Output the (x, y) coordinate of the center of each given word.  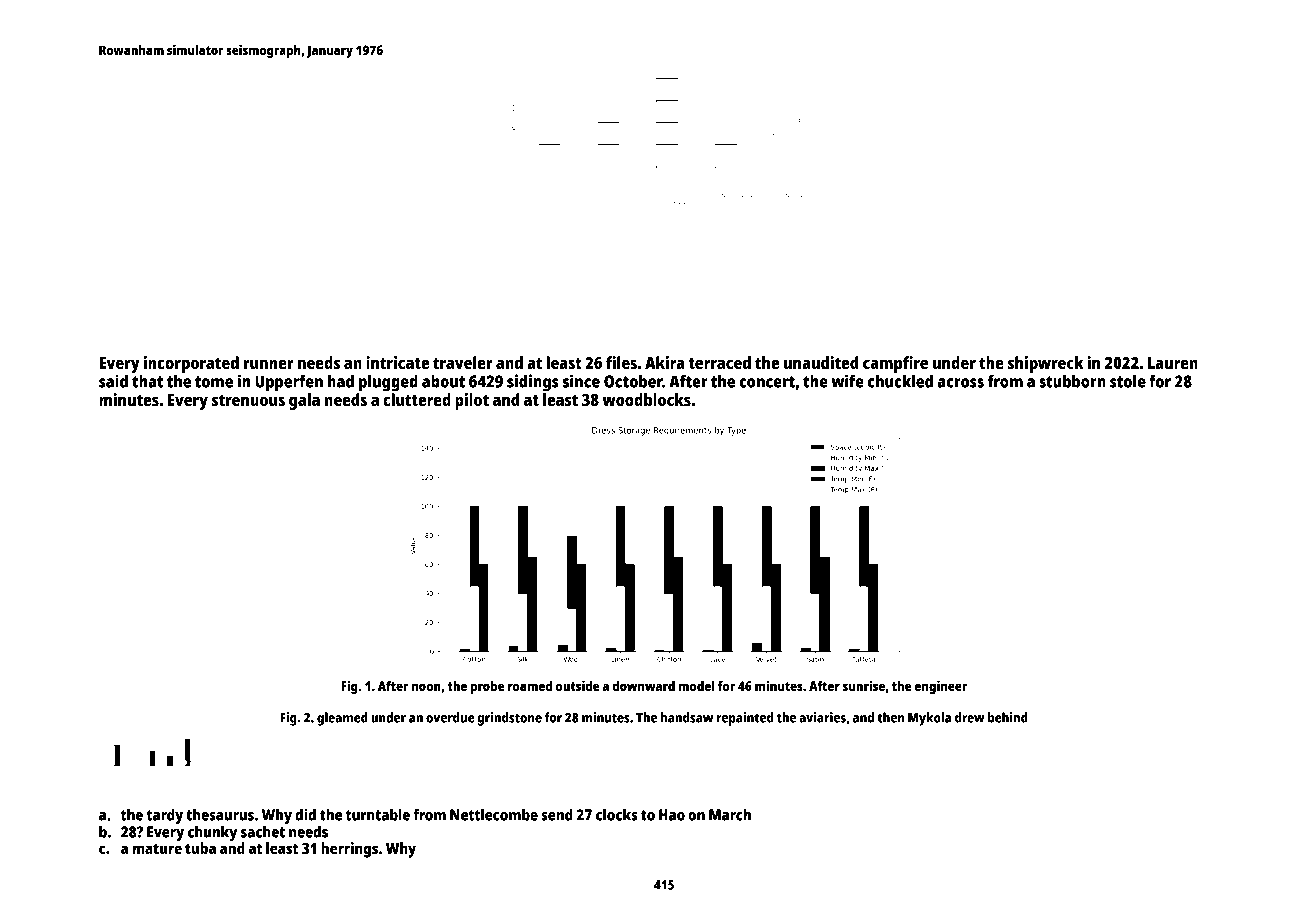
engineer (941, 687)
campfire (895, 364)
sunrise (864, 685)
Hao (672, 815)
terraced (719, 362)
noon (426, 687)
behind (1008, 717)
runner (269, 364)
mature (157, 849)
